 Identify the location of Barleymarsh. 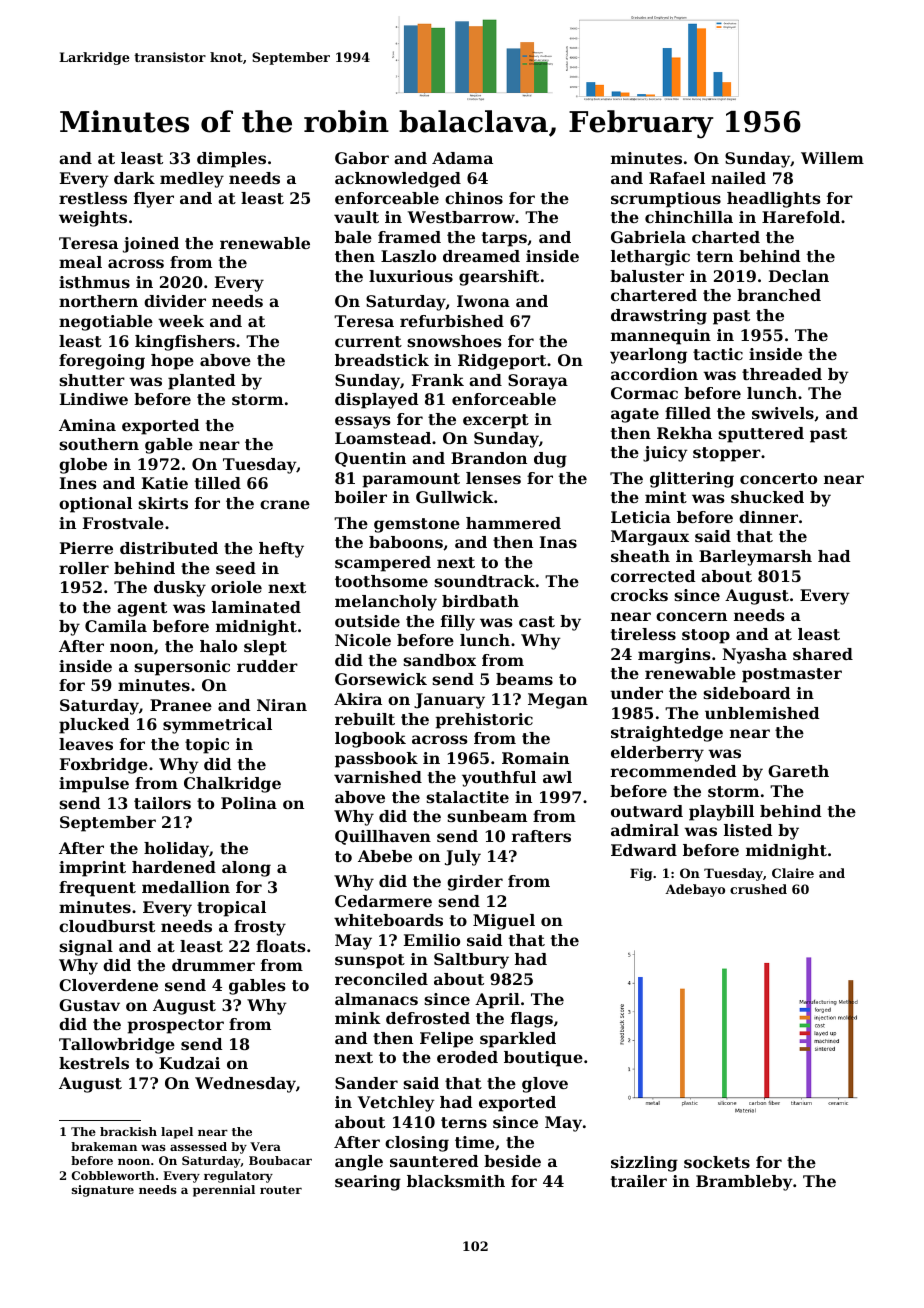
(755, 558).
